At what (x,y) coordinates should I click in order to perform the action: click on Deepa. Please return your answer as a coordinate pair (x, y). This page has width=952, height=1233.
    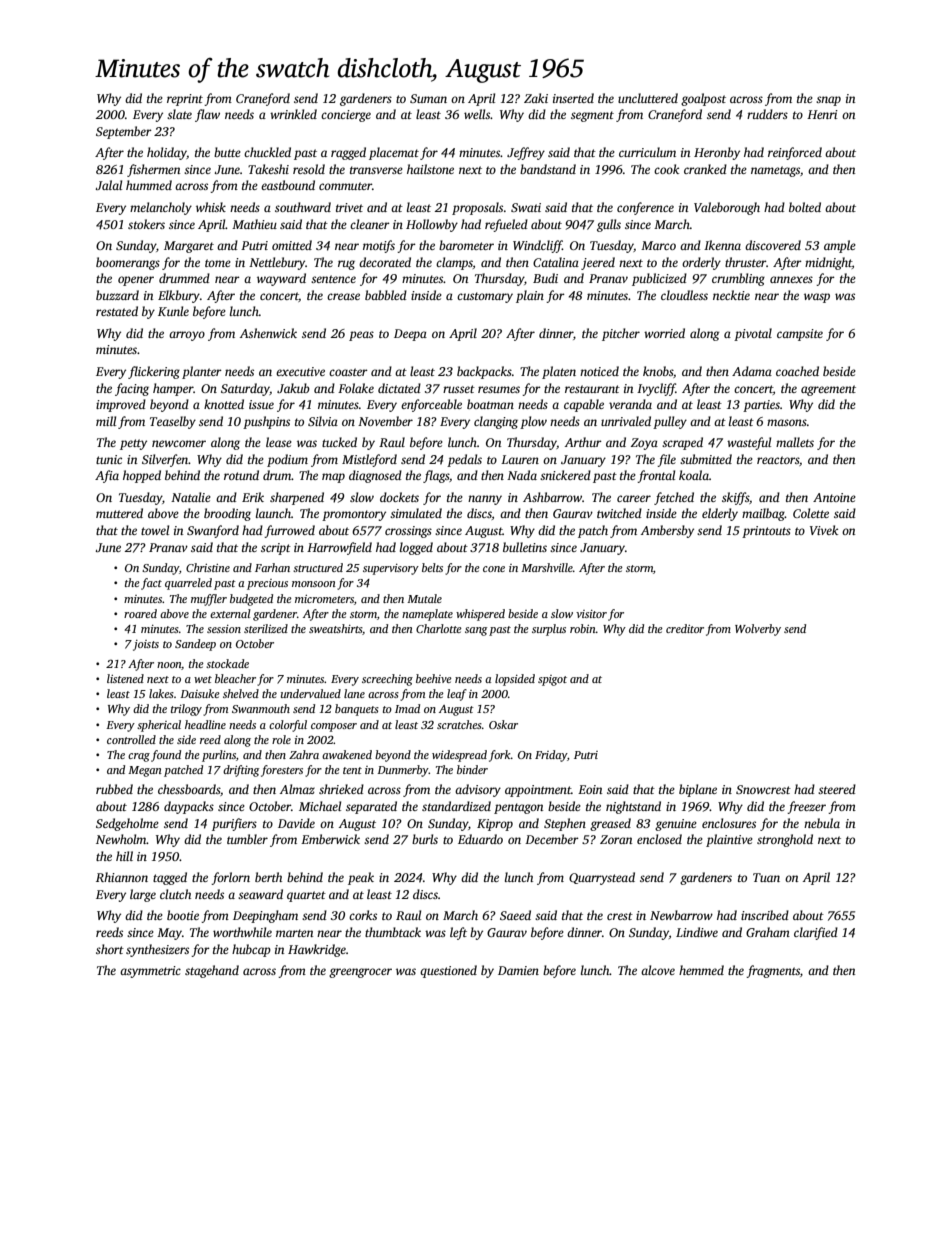
    Looking at the image, I should click on (410, 335).
